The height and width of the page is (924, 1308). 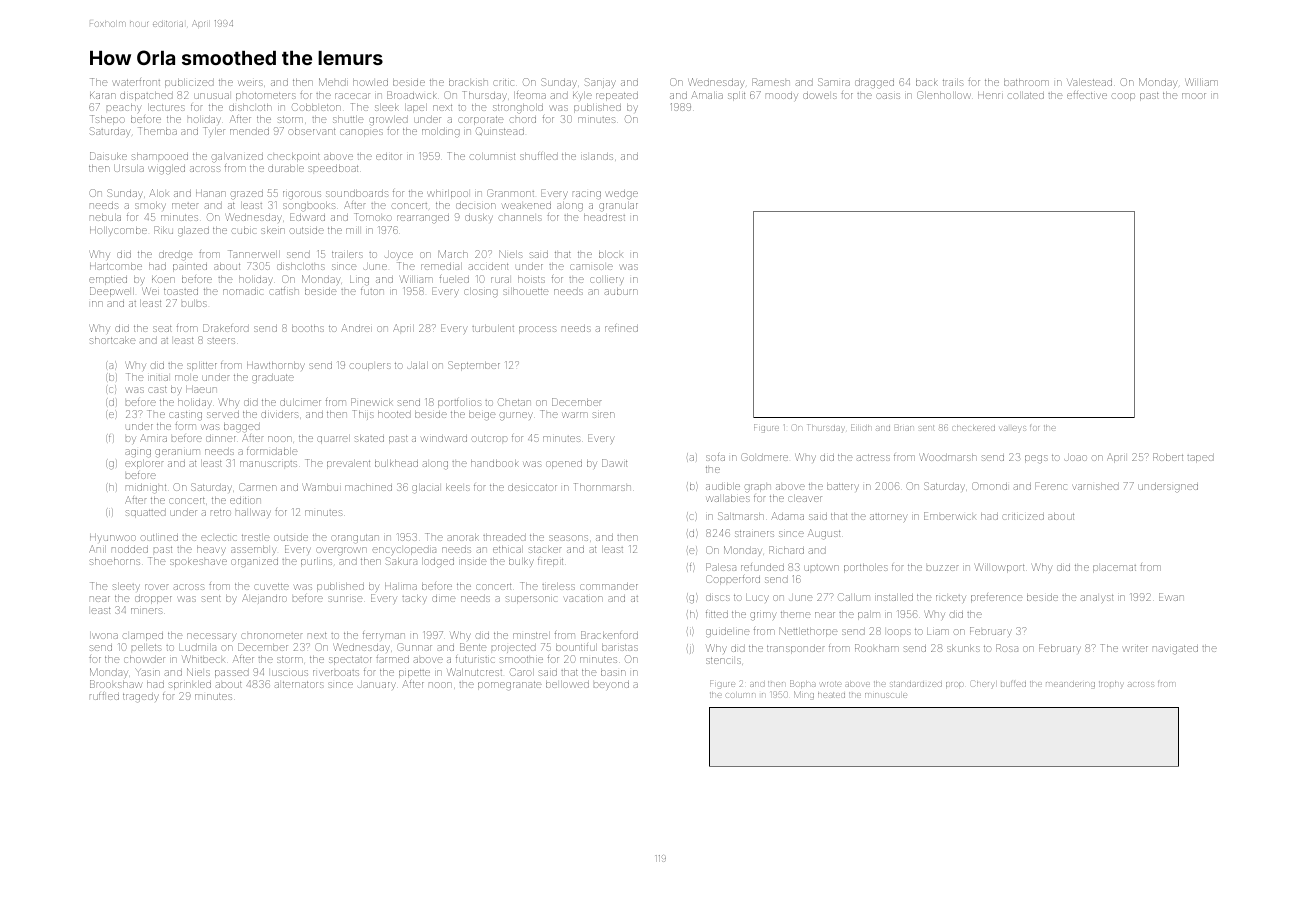 I want to click on auburn, so click(x=621, y=291).
